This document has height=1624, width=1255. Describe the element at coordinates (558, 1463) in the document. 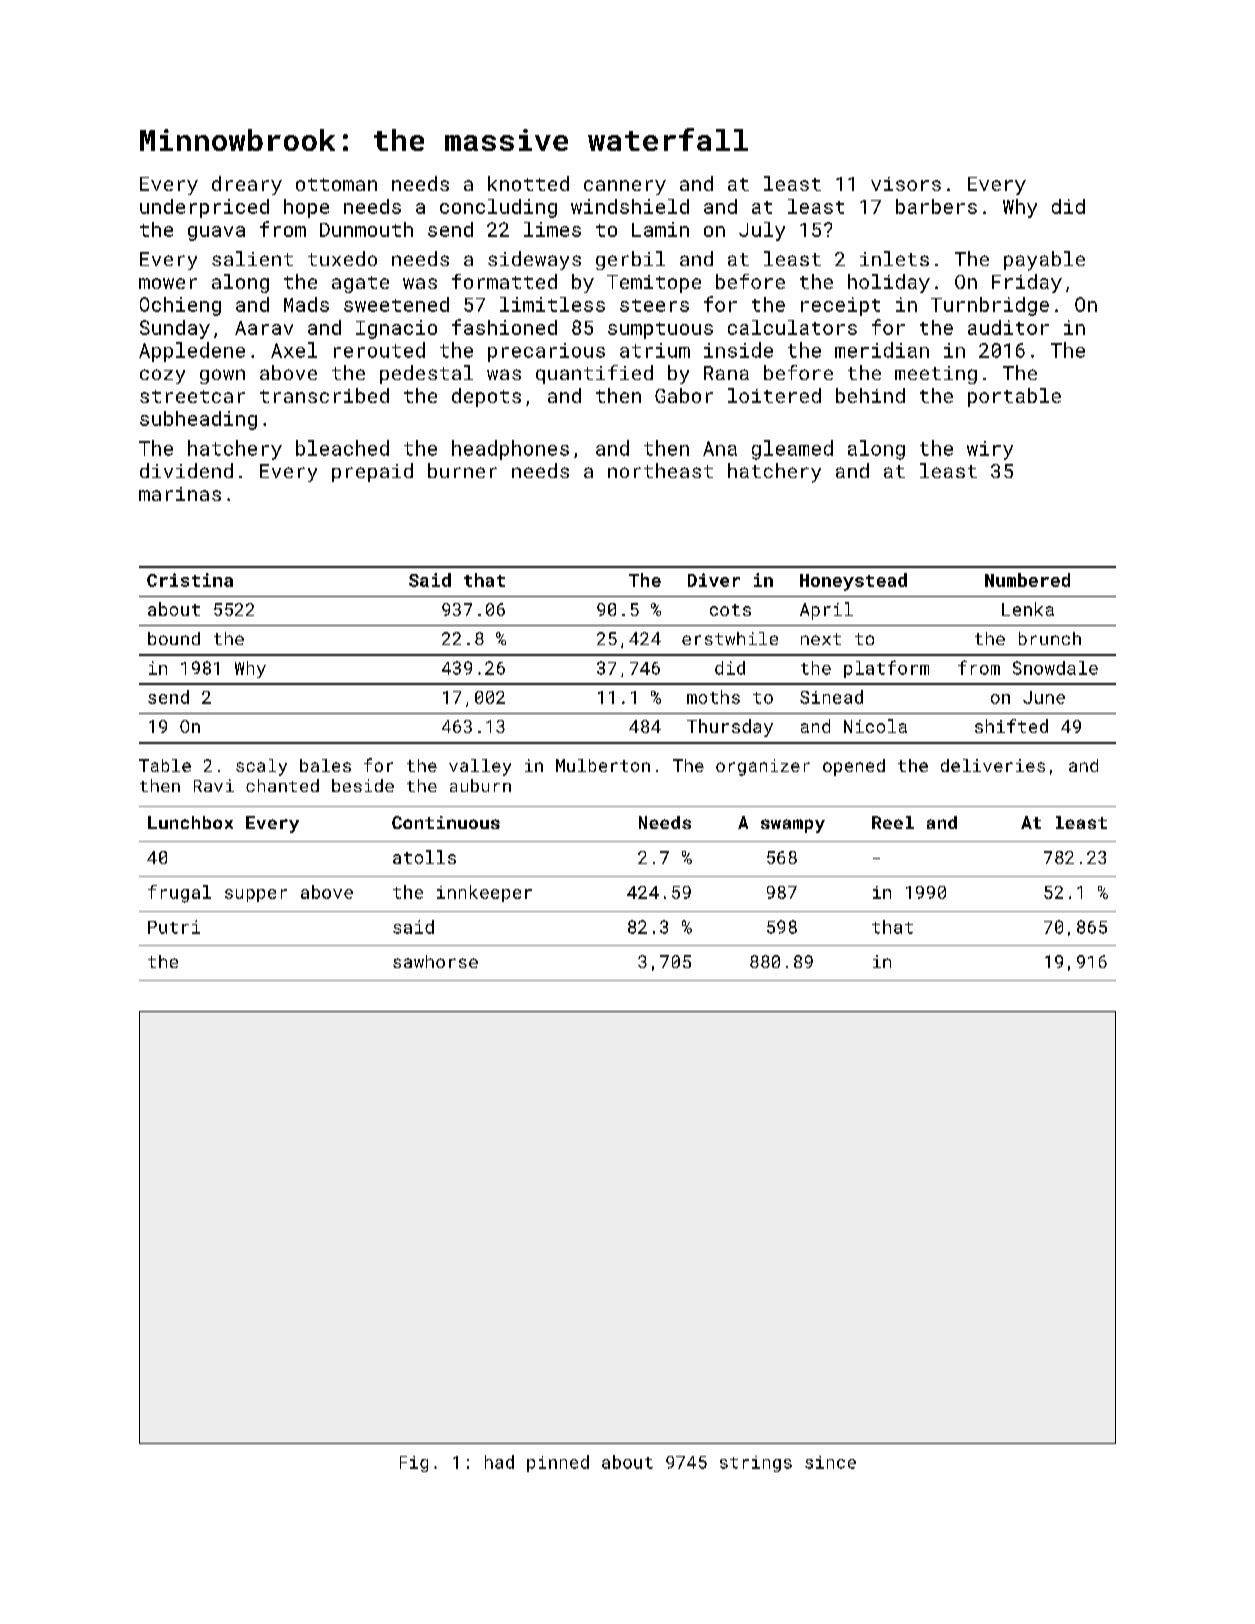

I see `pinned` at that location.
